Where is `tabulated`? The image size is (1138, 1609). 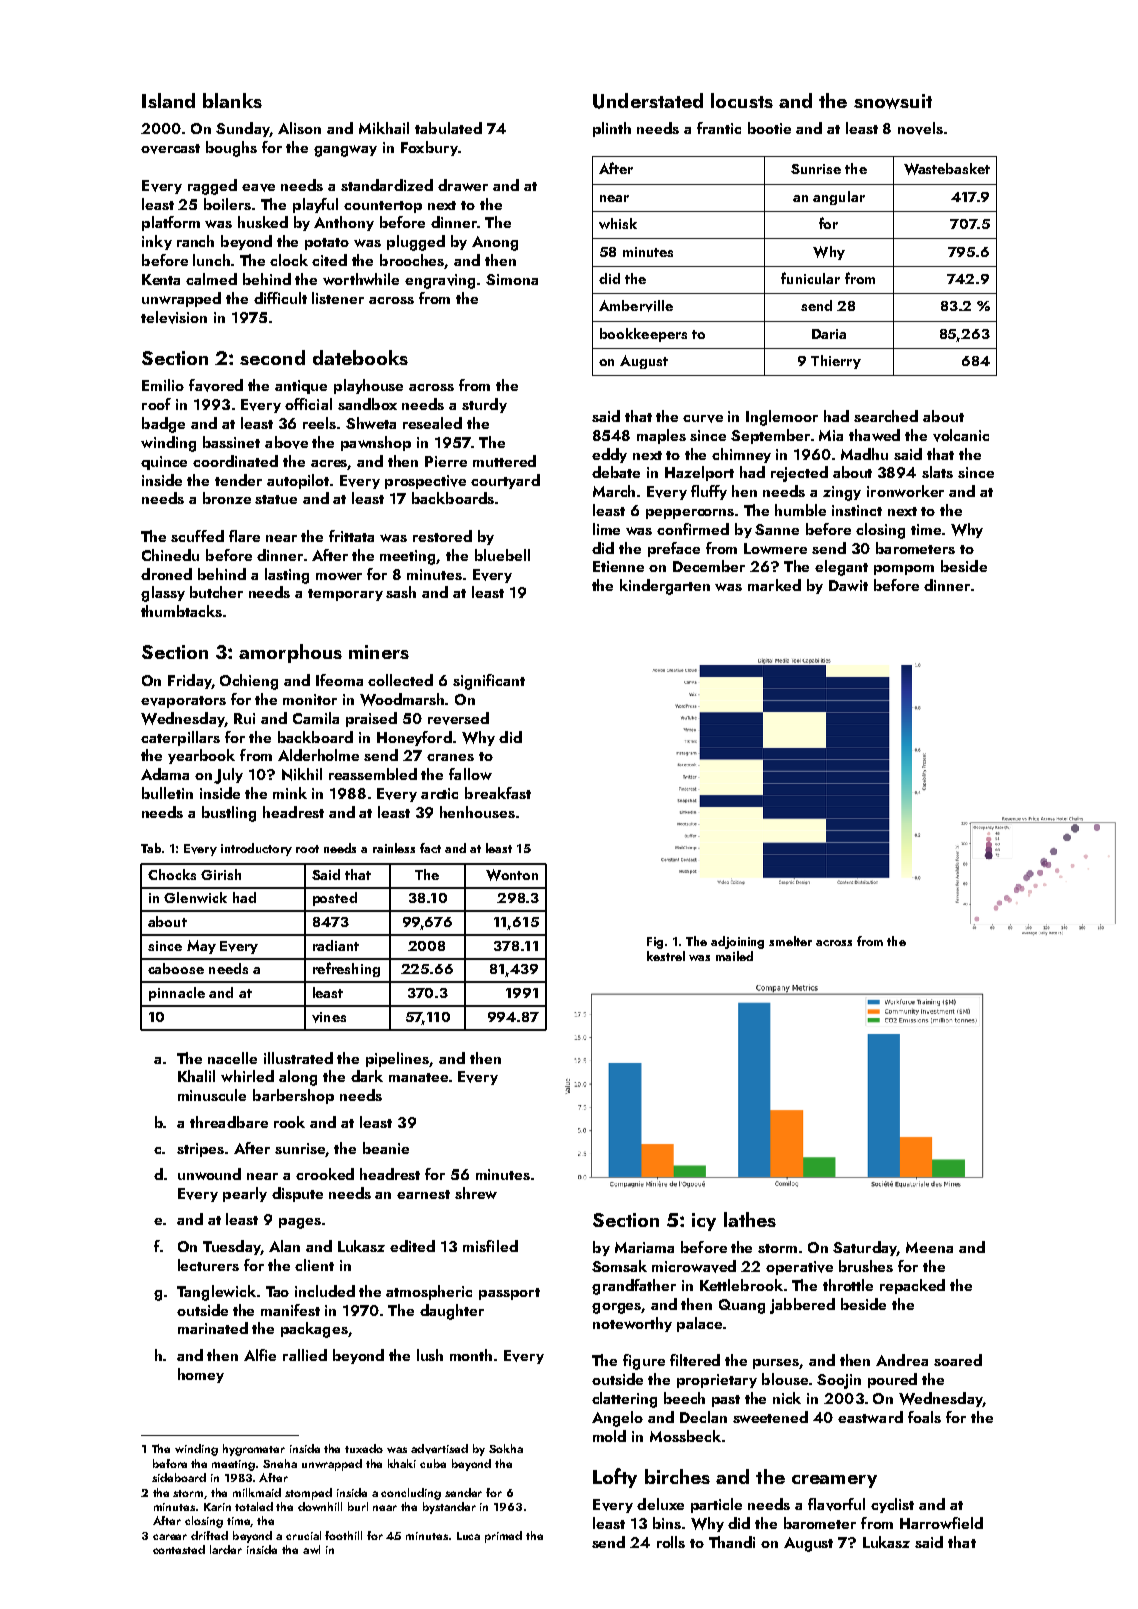
tabulated is located at coordinates (448, 128).
